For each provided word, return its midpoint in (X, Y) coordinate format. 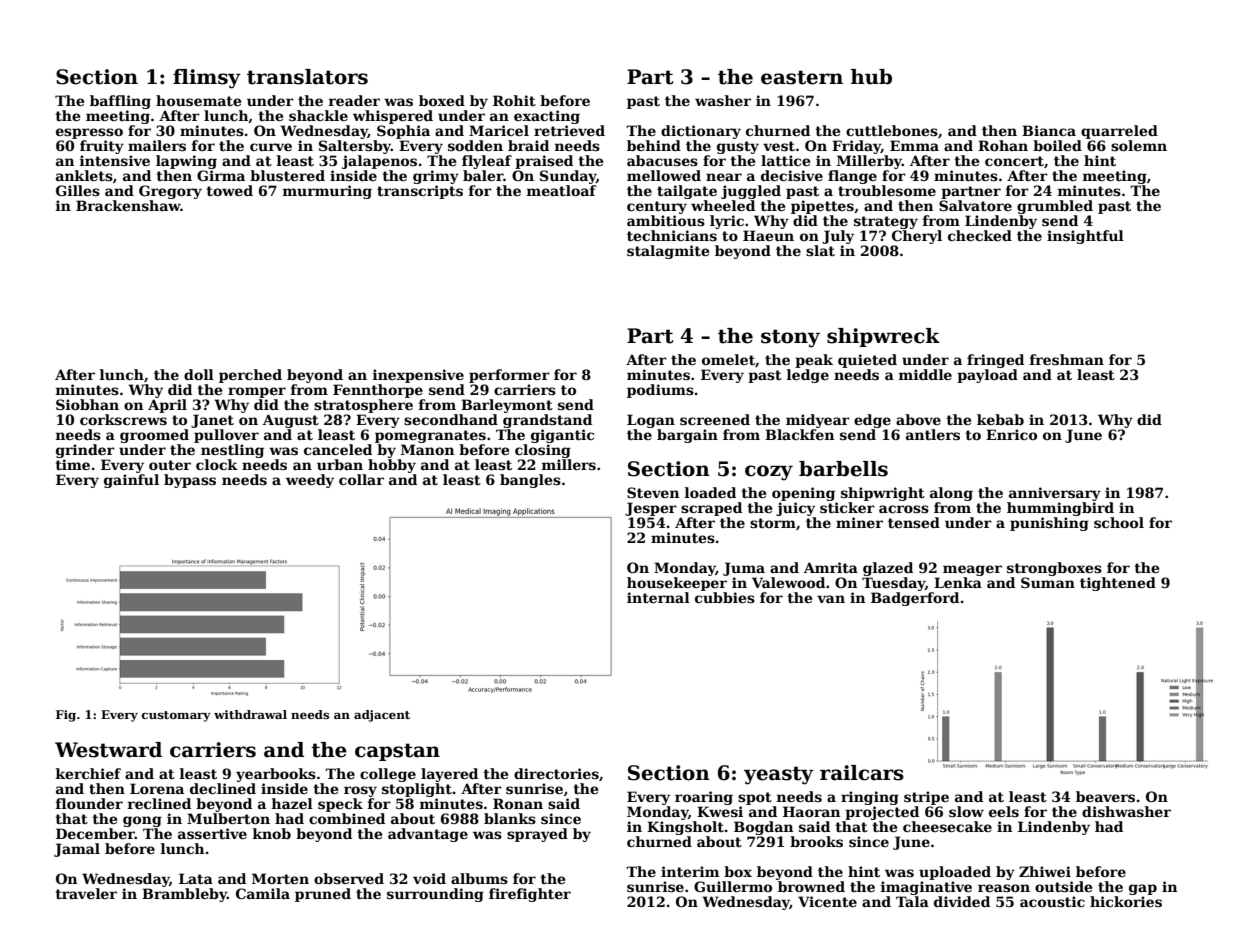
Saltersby (355, 147)
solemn (1139, 145)
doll (199, 374)
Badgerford (915, 599)
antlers (933, 434)
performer (509, 376)
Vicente (827, 901)
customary (176, 716)
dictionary (701, 132)
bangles (530, 481)
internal (658, 597)
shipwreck (883, 337)
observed (349, 878)
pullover (226, 436)
